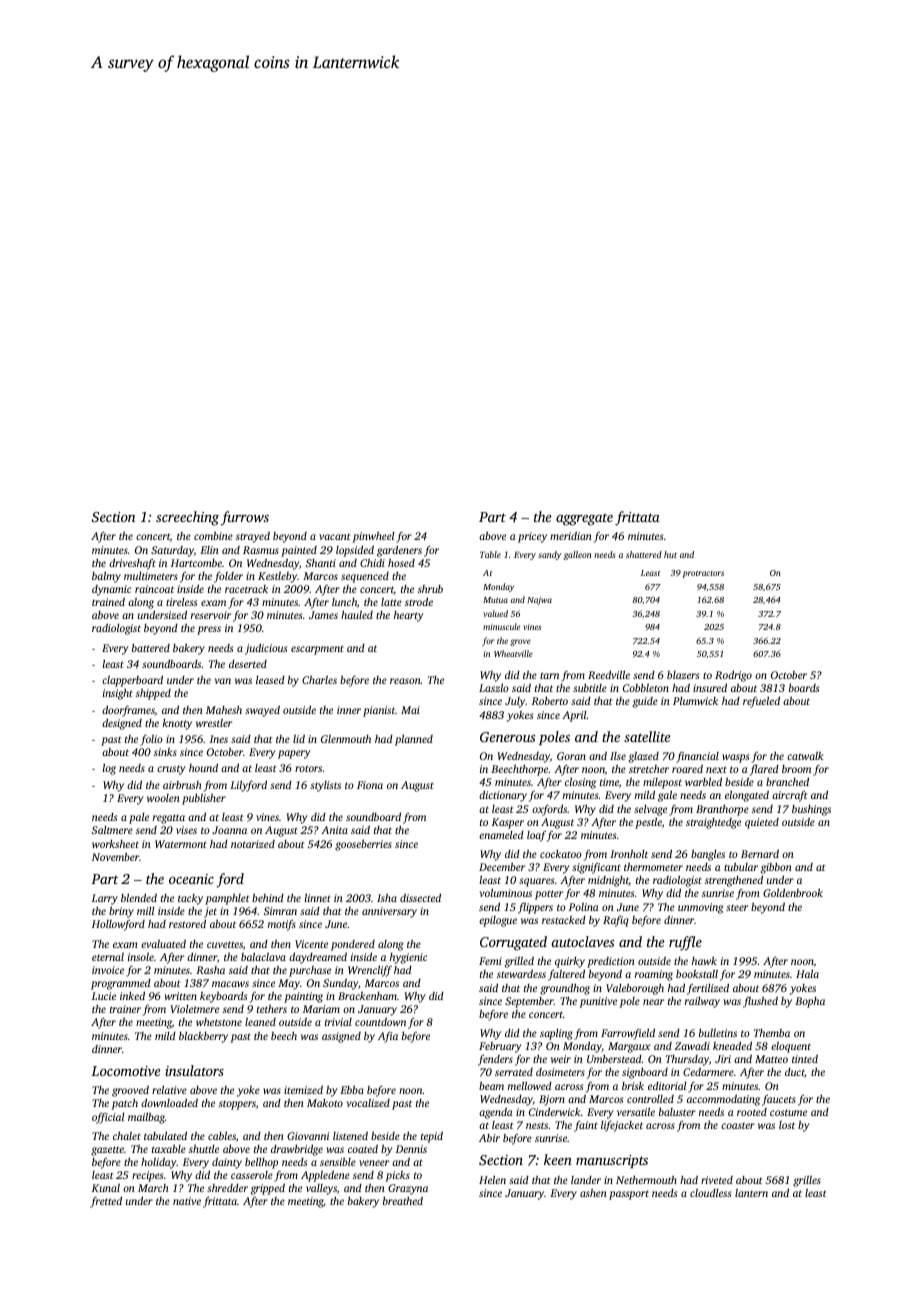 This page has width=924, height=1308. What do you see at coordinates (187, 518) in the page?
I see `screeching` at bounding box center [187, 518].
